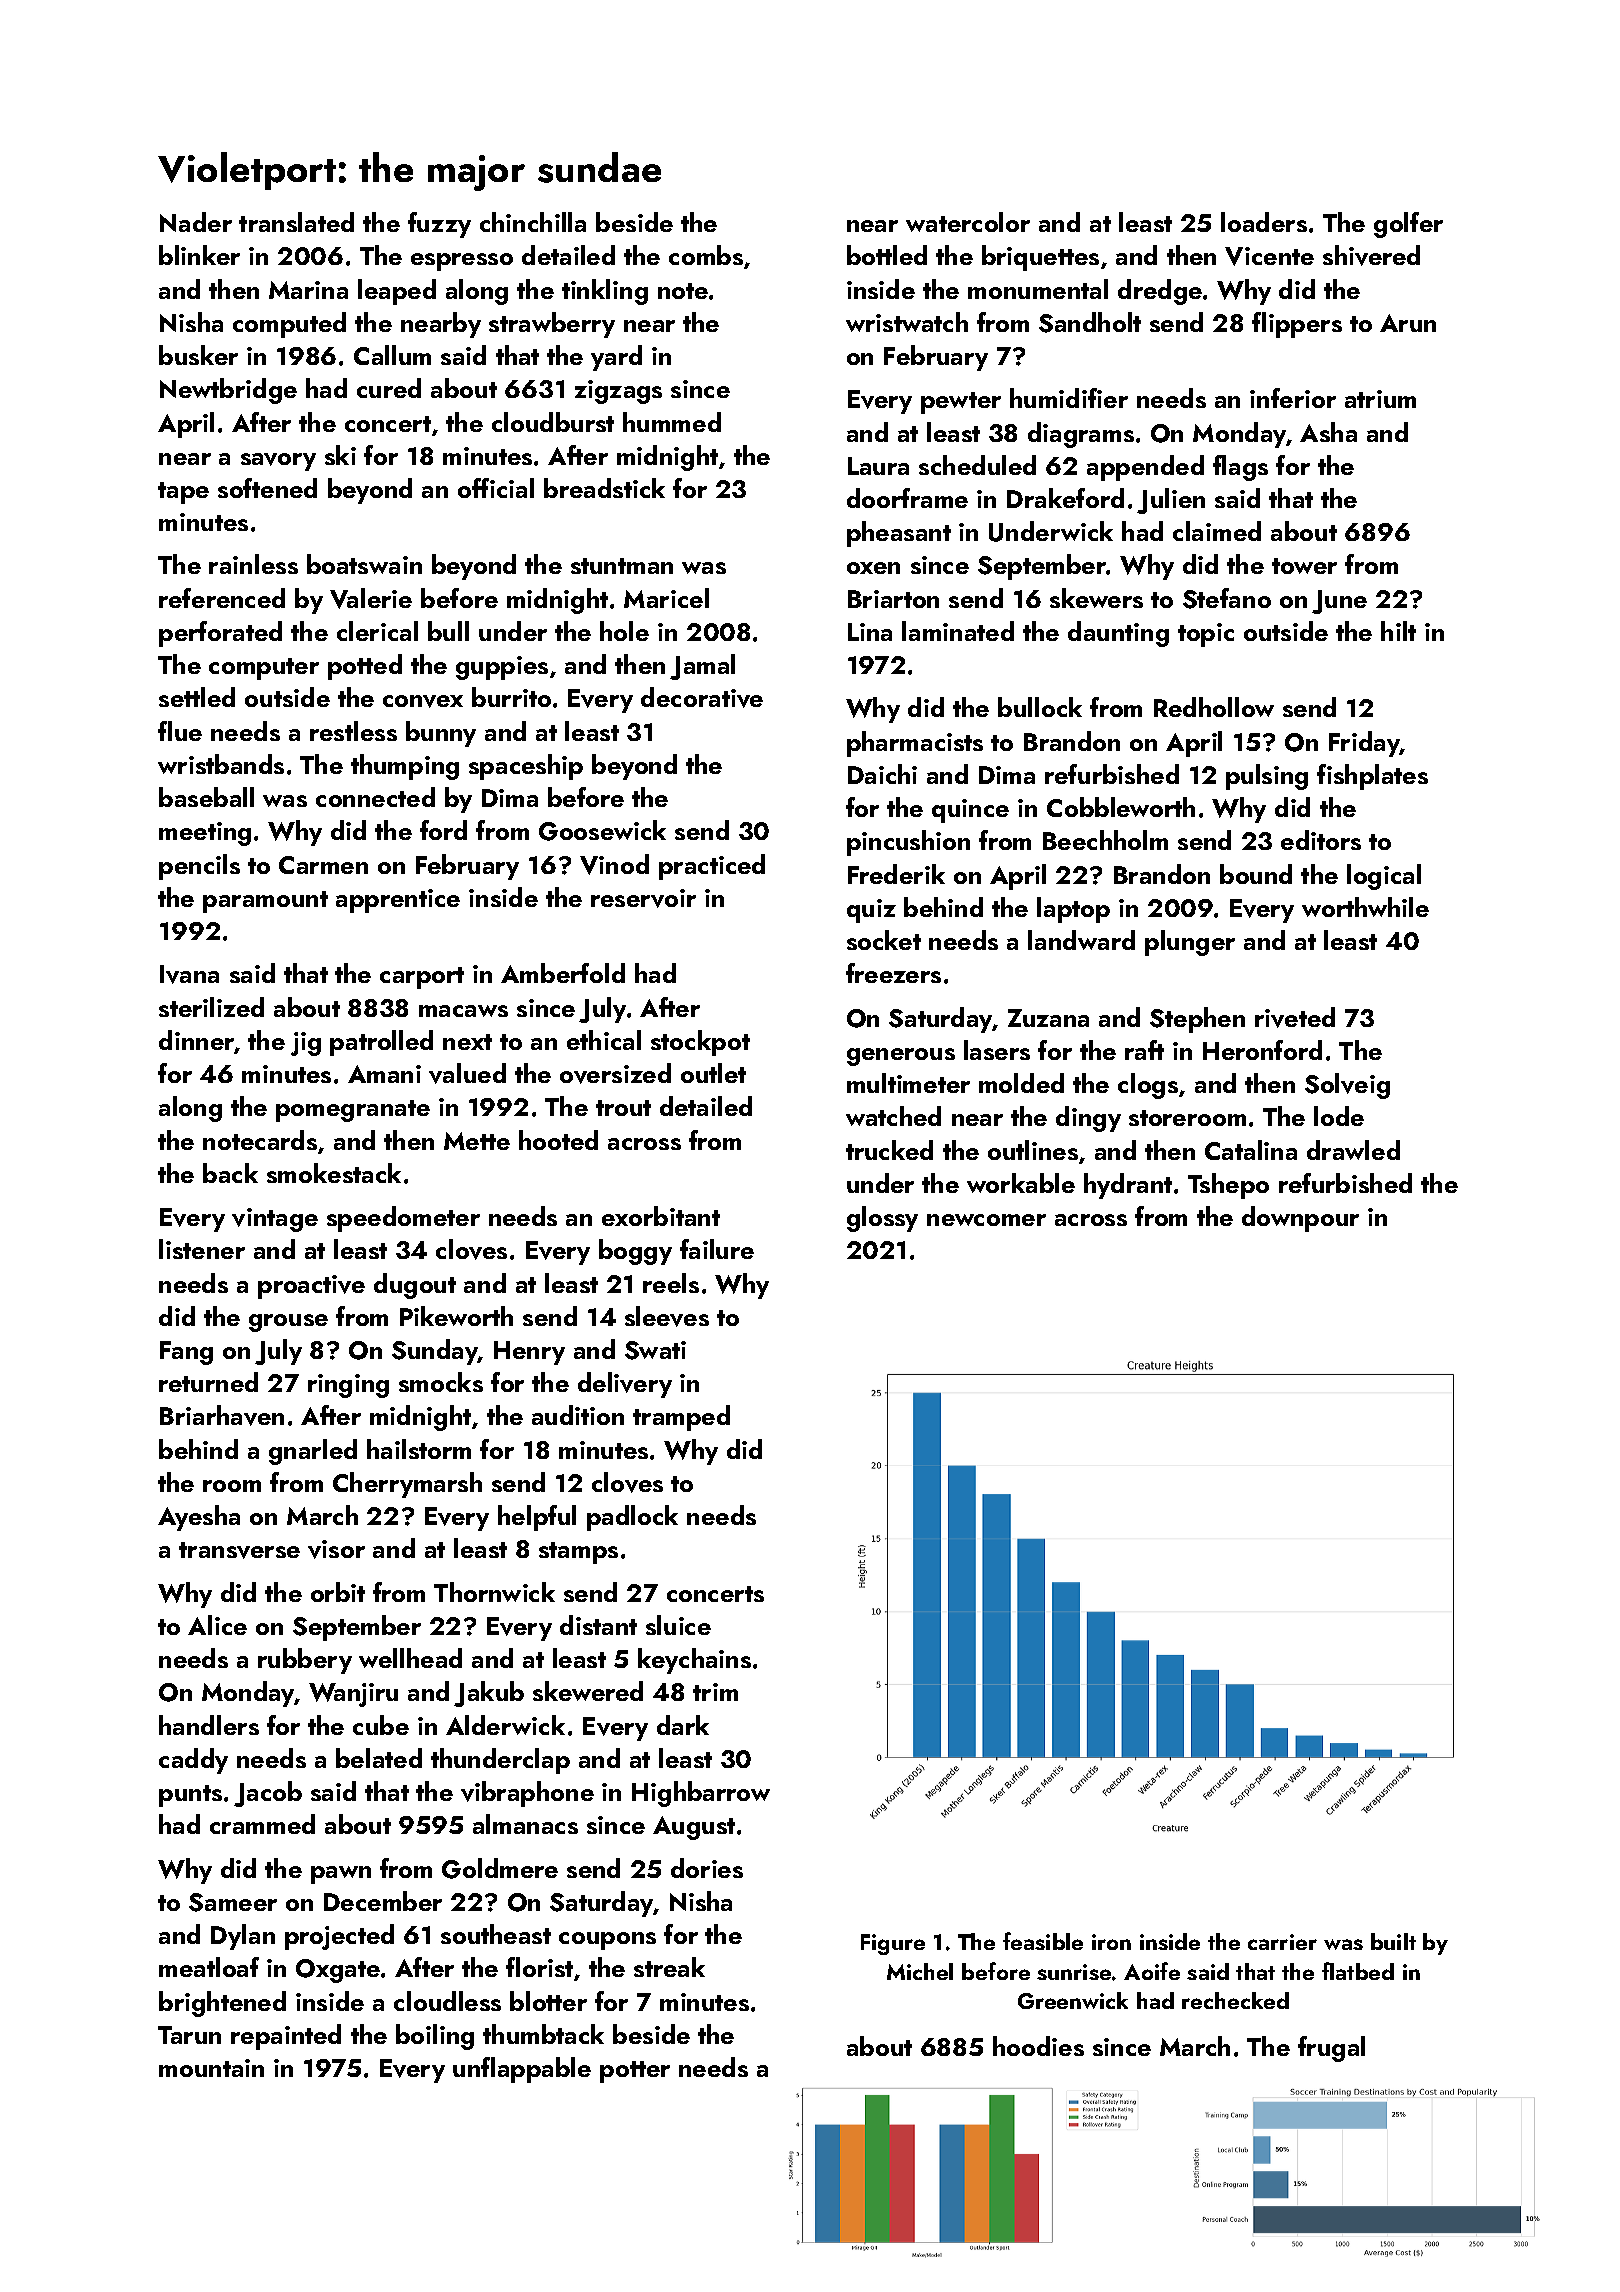 The width and height of the document is (1620, 2292). I want to click on Michel, so click(920, 1971).
